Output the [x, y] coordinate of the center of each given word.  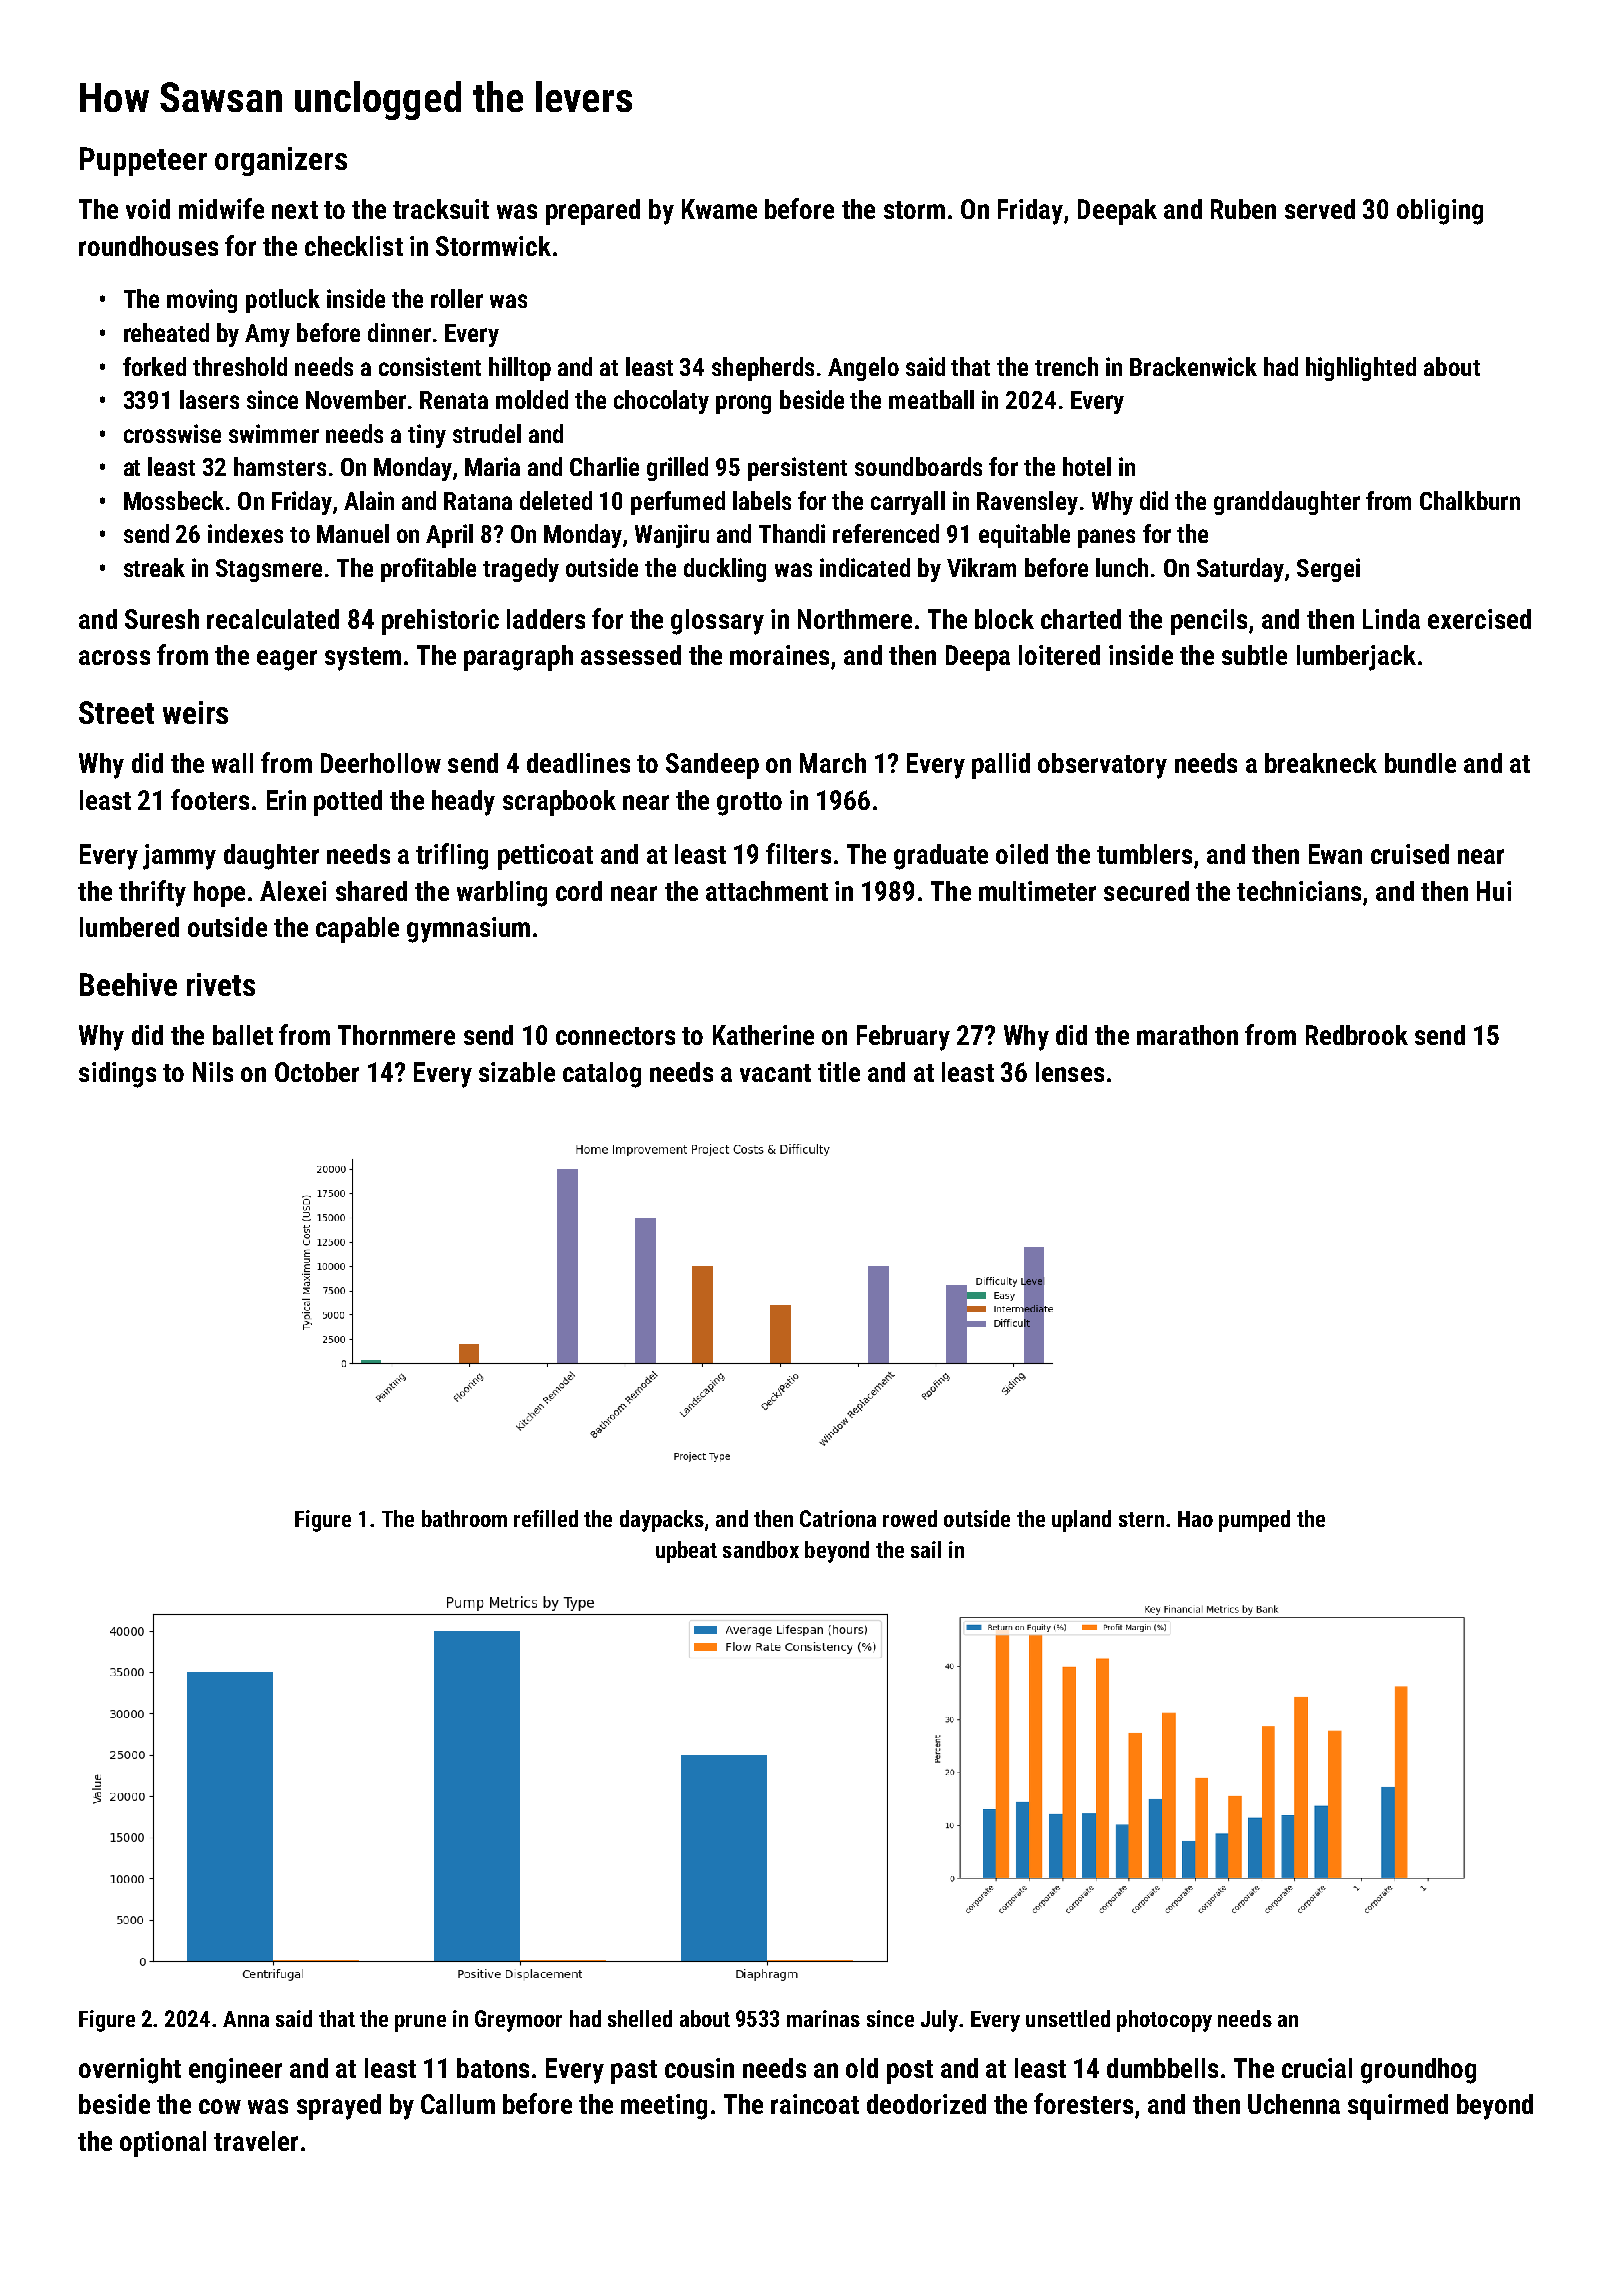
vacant [775, 1073]
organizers [281, 161]
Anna [246, 2019]
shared [371, 891]
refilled [546, 1518]
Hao [1195, 1519]
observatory [1102, 766]
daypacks [662, 1521]
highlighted [1361, 369]
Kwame [719, 209]
